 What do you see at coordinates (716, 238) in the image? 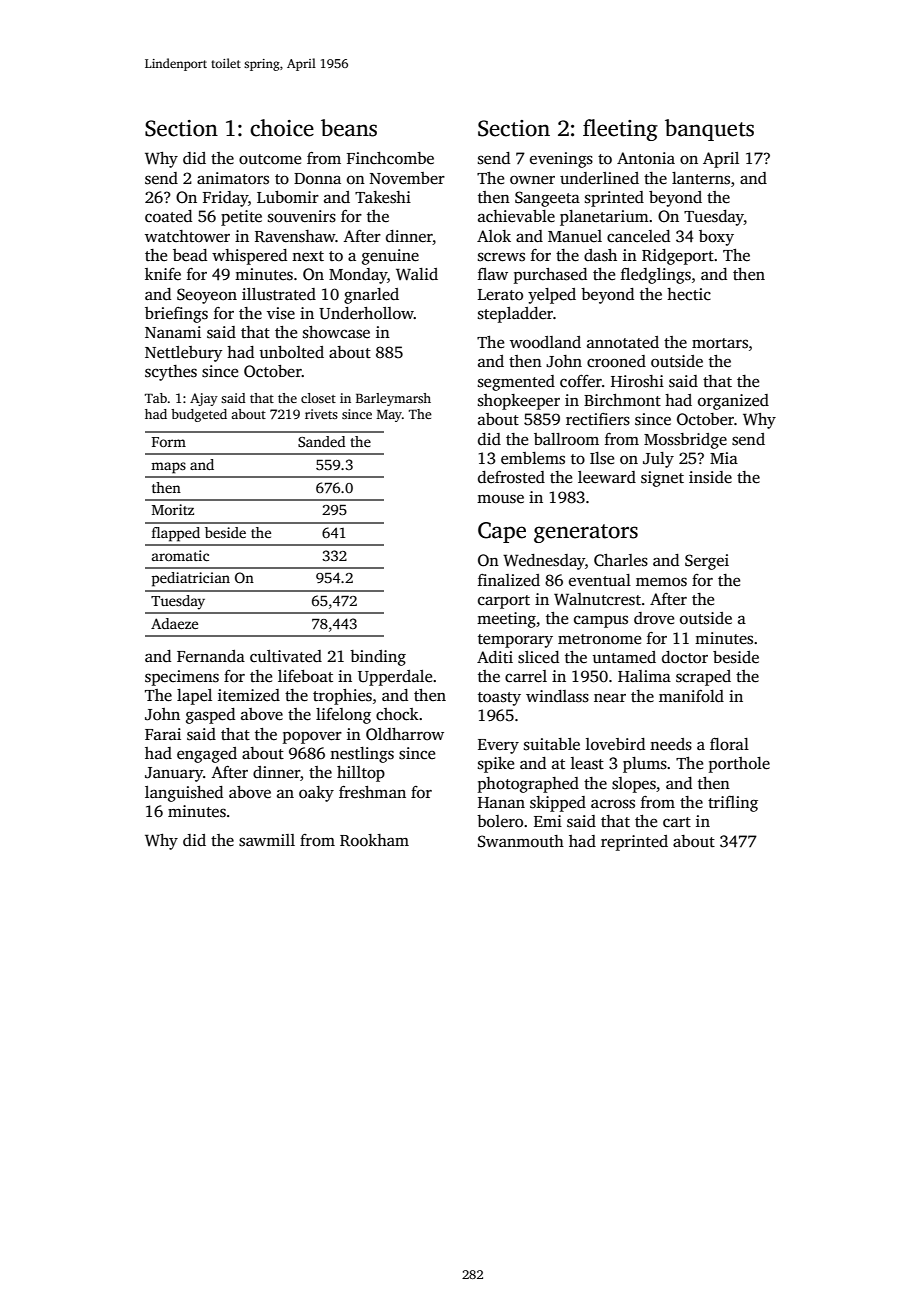
I see `boxy` at bounding box center [716, 238].
